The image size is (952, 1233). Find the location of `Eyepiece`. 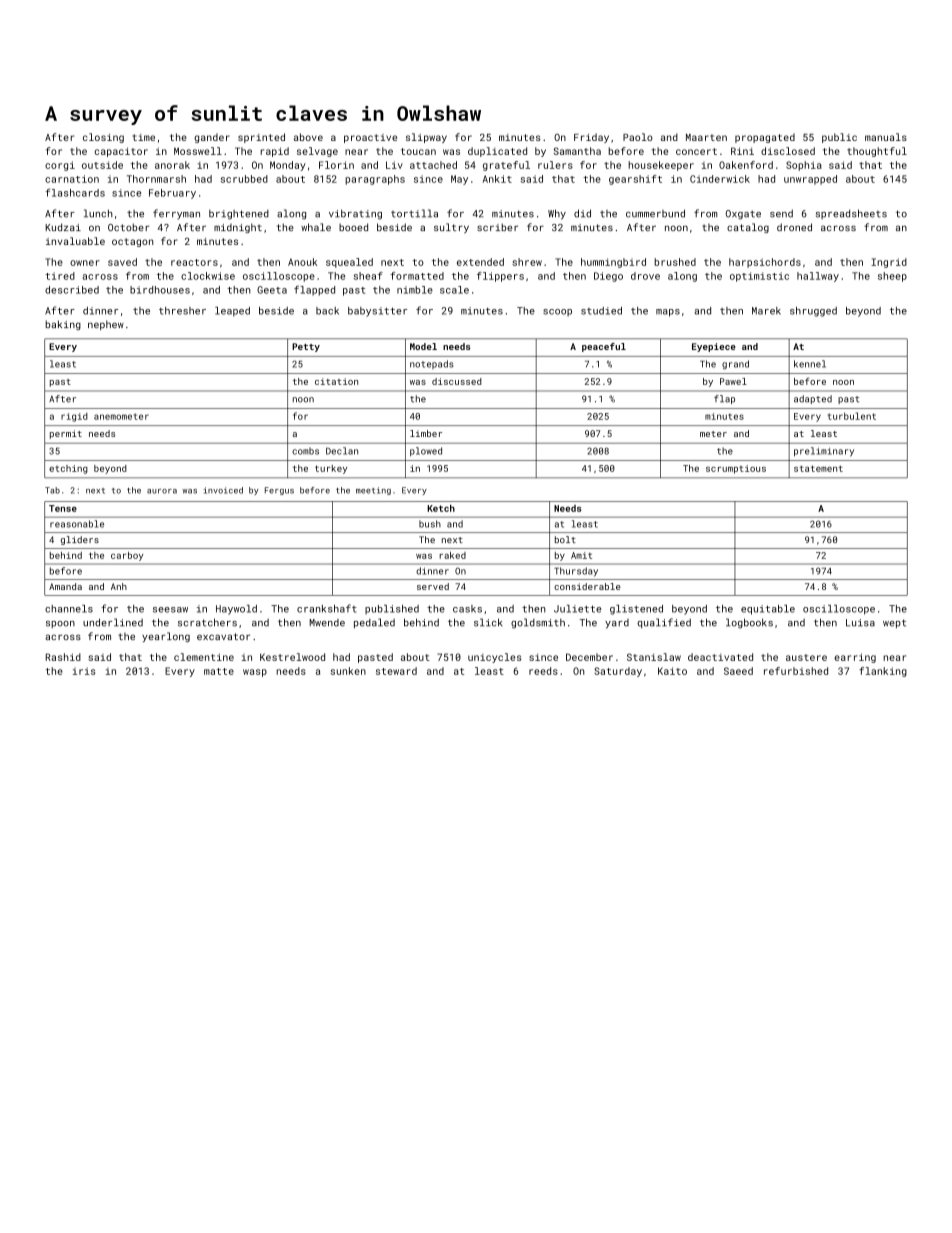

Eyepiece is located at coordinates (714, 347).
